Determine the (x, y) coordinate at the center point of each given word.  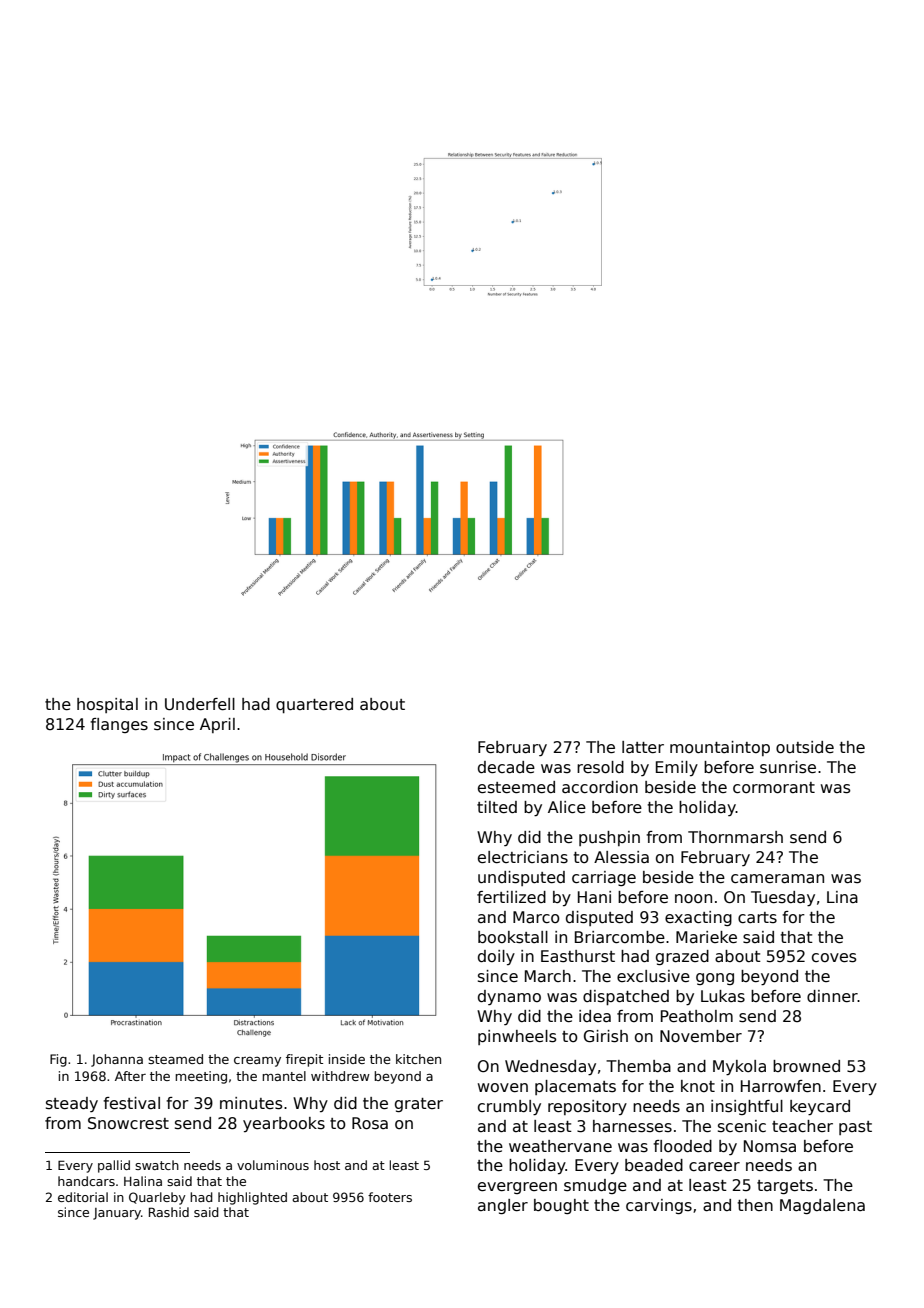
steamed (175, 1059)
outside (805, 747)
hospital (107, 705)
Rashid (169, 1212)
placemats (575, 1087)
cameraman (777, 879)
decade (506, 767)
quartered (314, 705)
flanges (119, 725)
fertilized (511, 897)
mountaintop (720, 748)
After (130, 1076)
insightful (747, 1107)
